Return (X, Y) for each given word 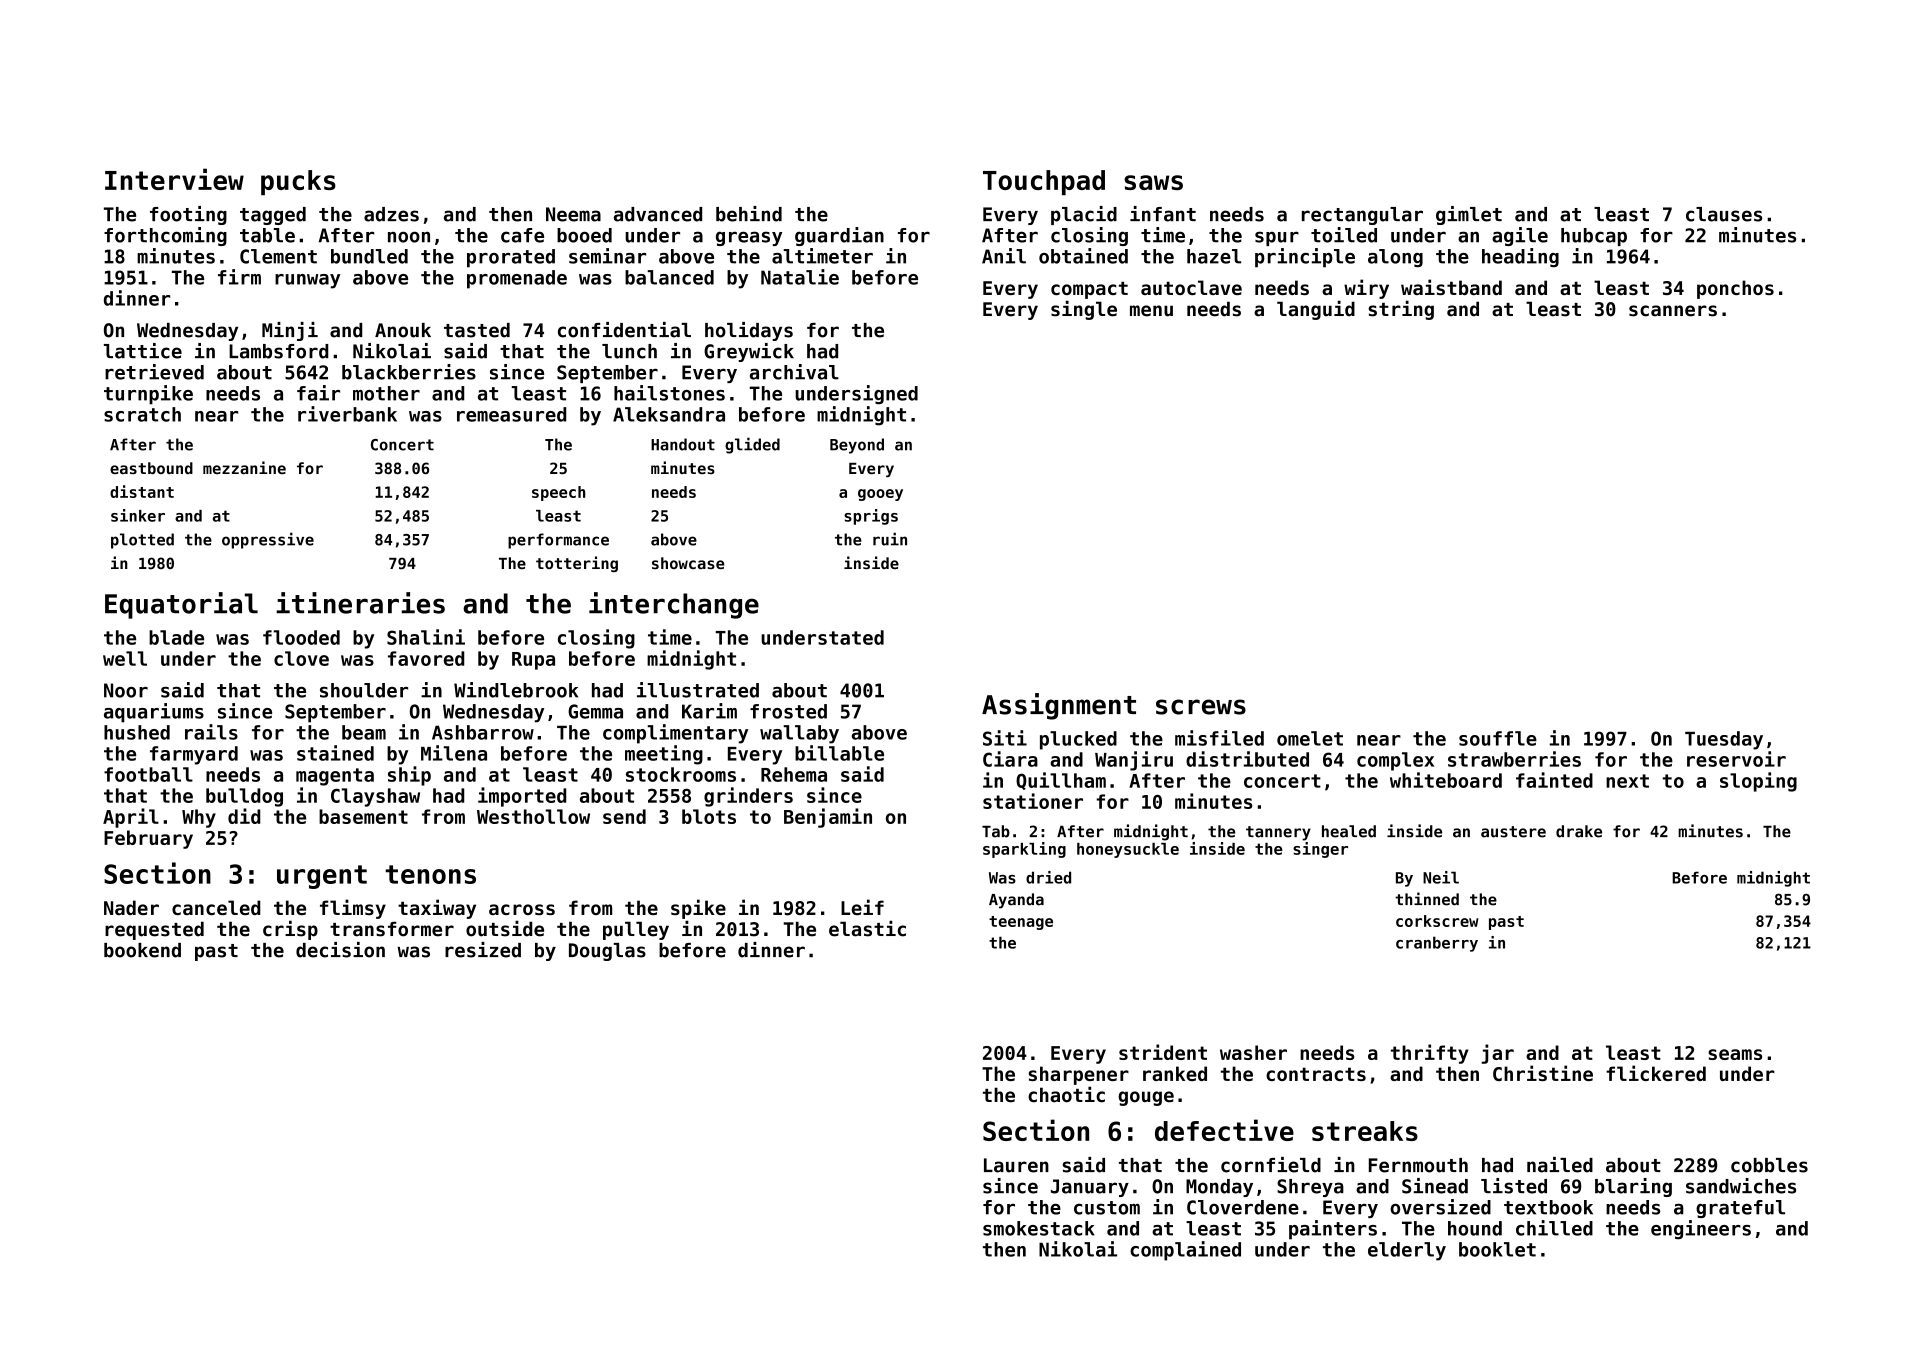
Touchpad (1044, 182)
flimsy (353, 909)
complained (1185, 1251)
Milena (454, 753)
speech (558, 493)
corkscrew (1437, 921)
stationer (1033, 801)
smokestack (1039, 1228)
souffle (1498, 738)
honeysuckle (1128, 850)
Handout (683, 444)
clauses (1724, 214)
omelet (1310, 738)
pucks (298, 182)
